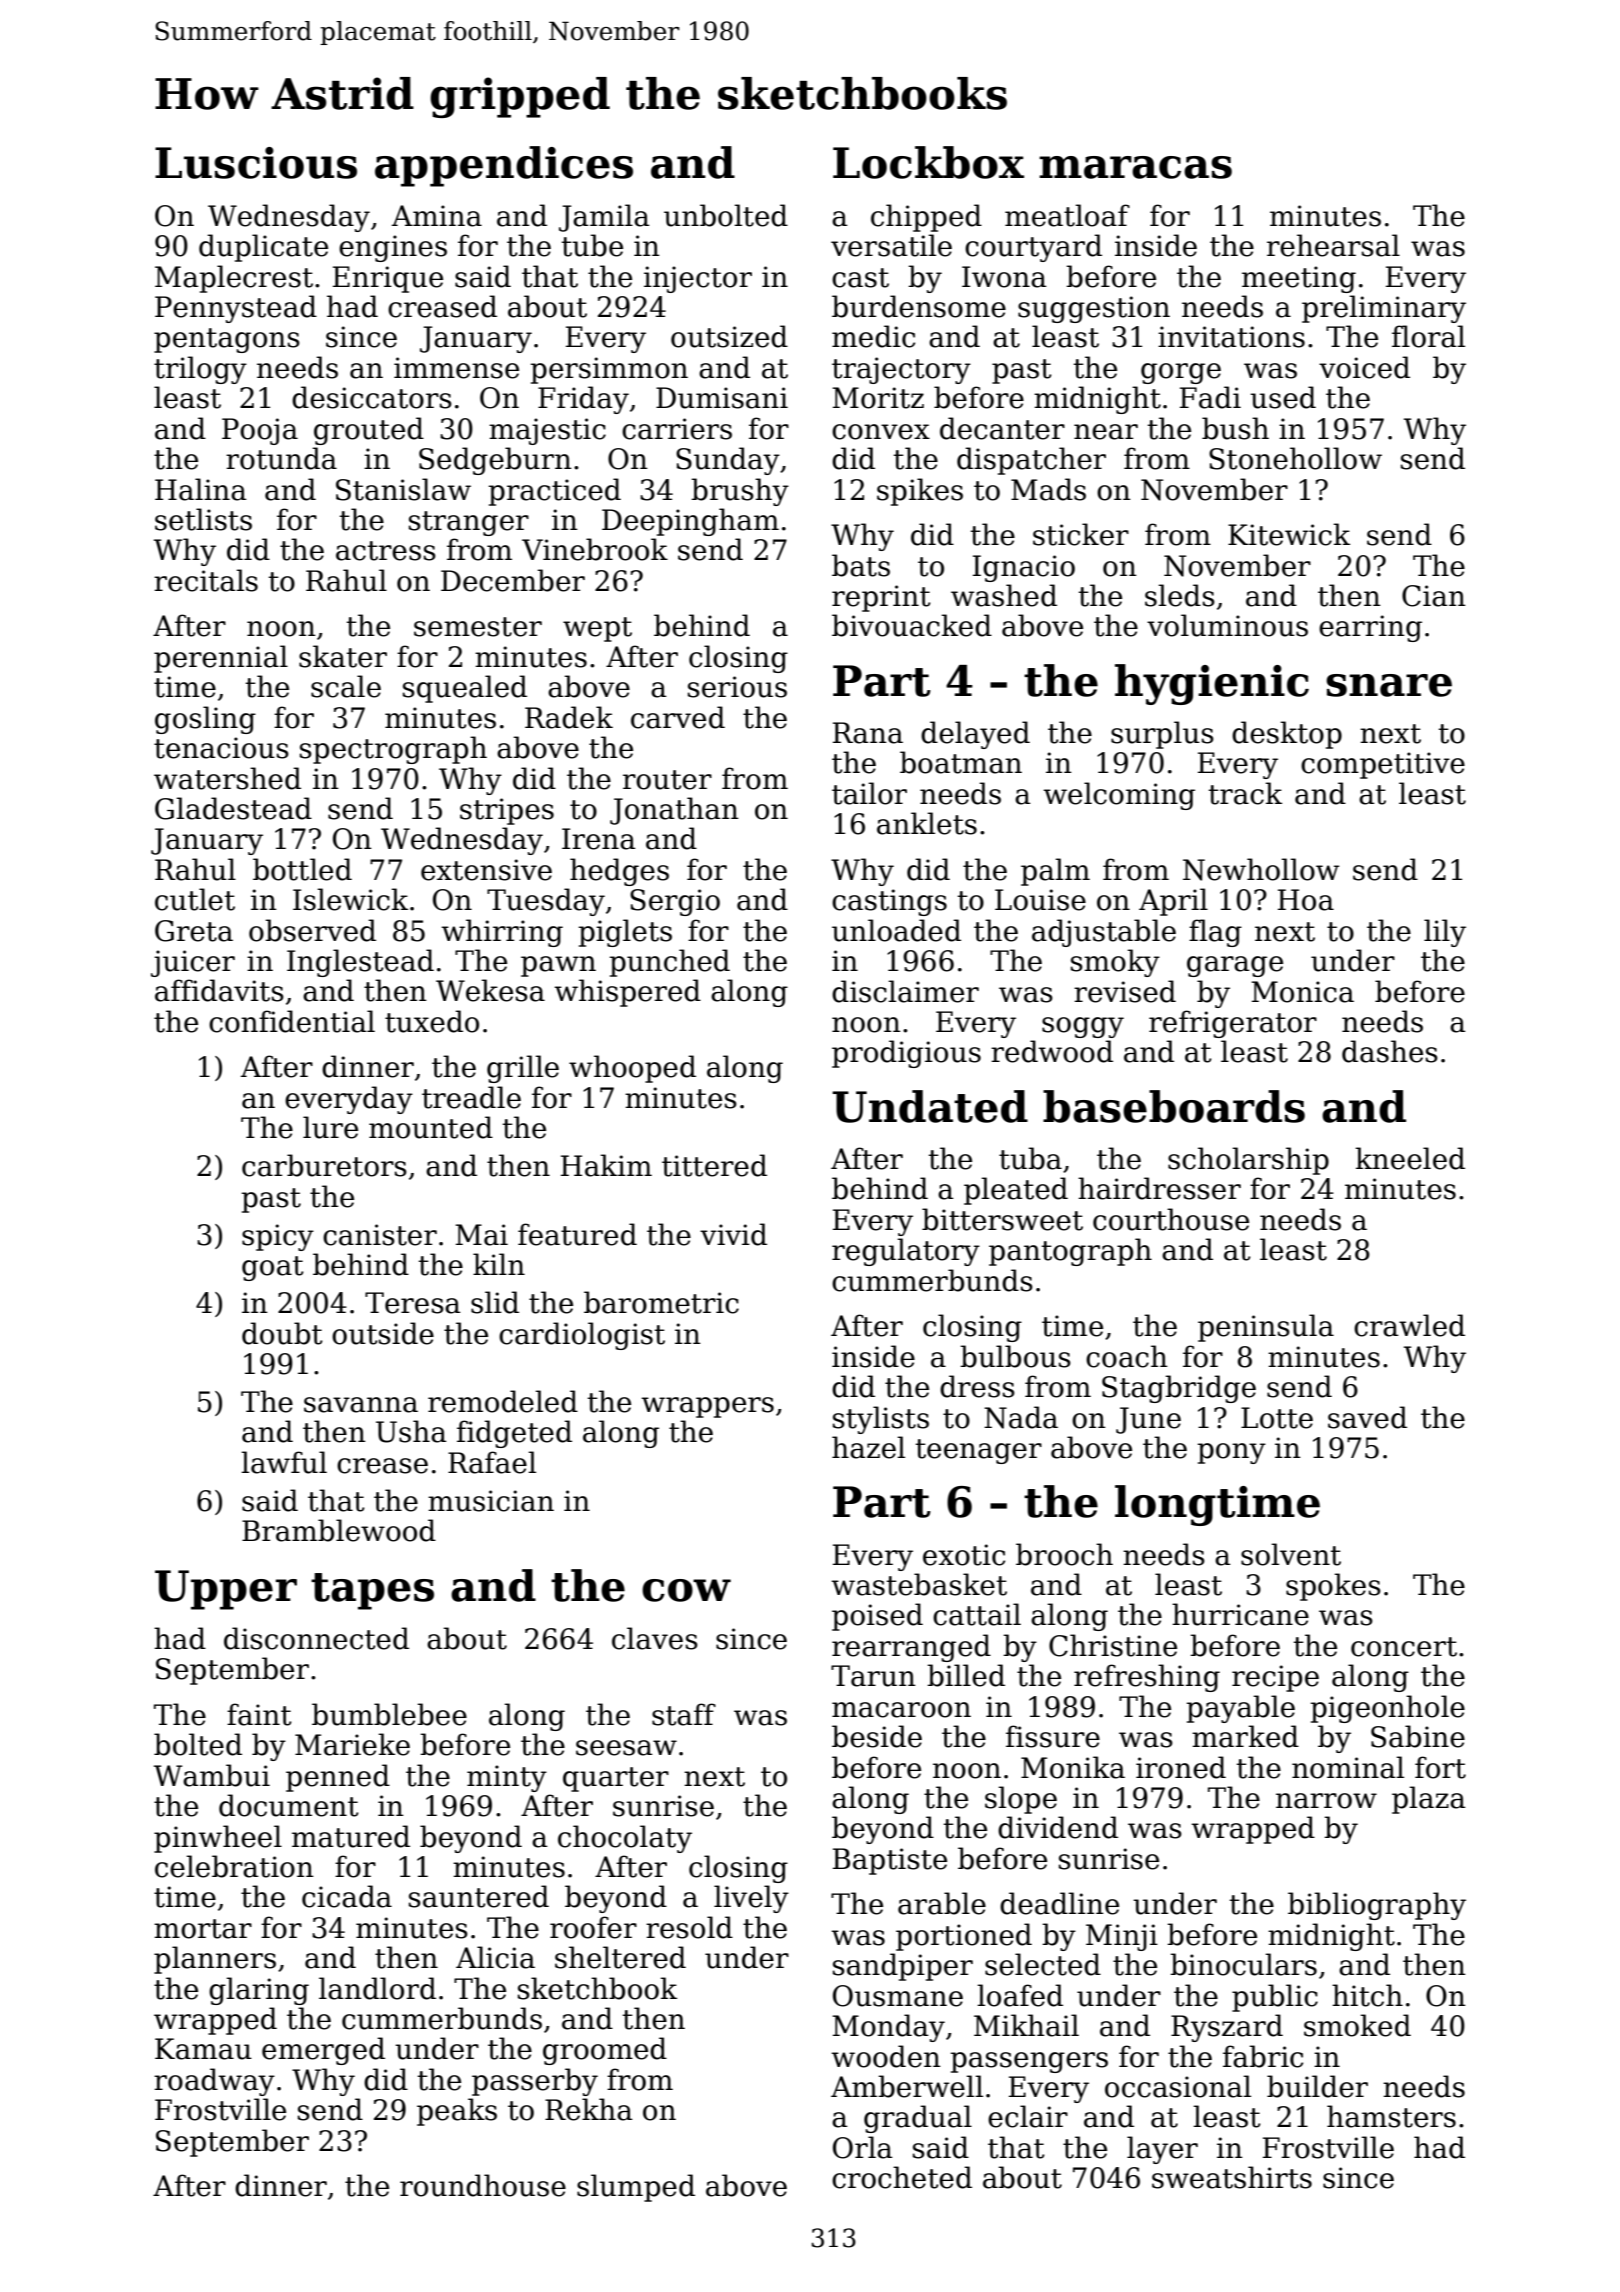 Image resolution: width=1620 pixels, height=2292 pixels. What do you see at coordinates (597, 629) in the document?
I see `wept` at bounding box center [597, 629].
